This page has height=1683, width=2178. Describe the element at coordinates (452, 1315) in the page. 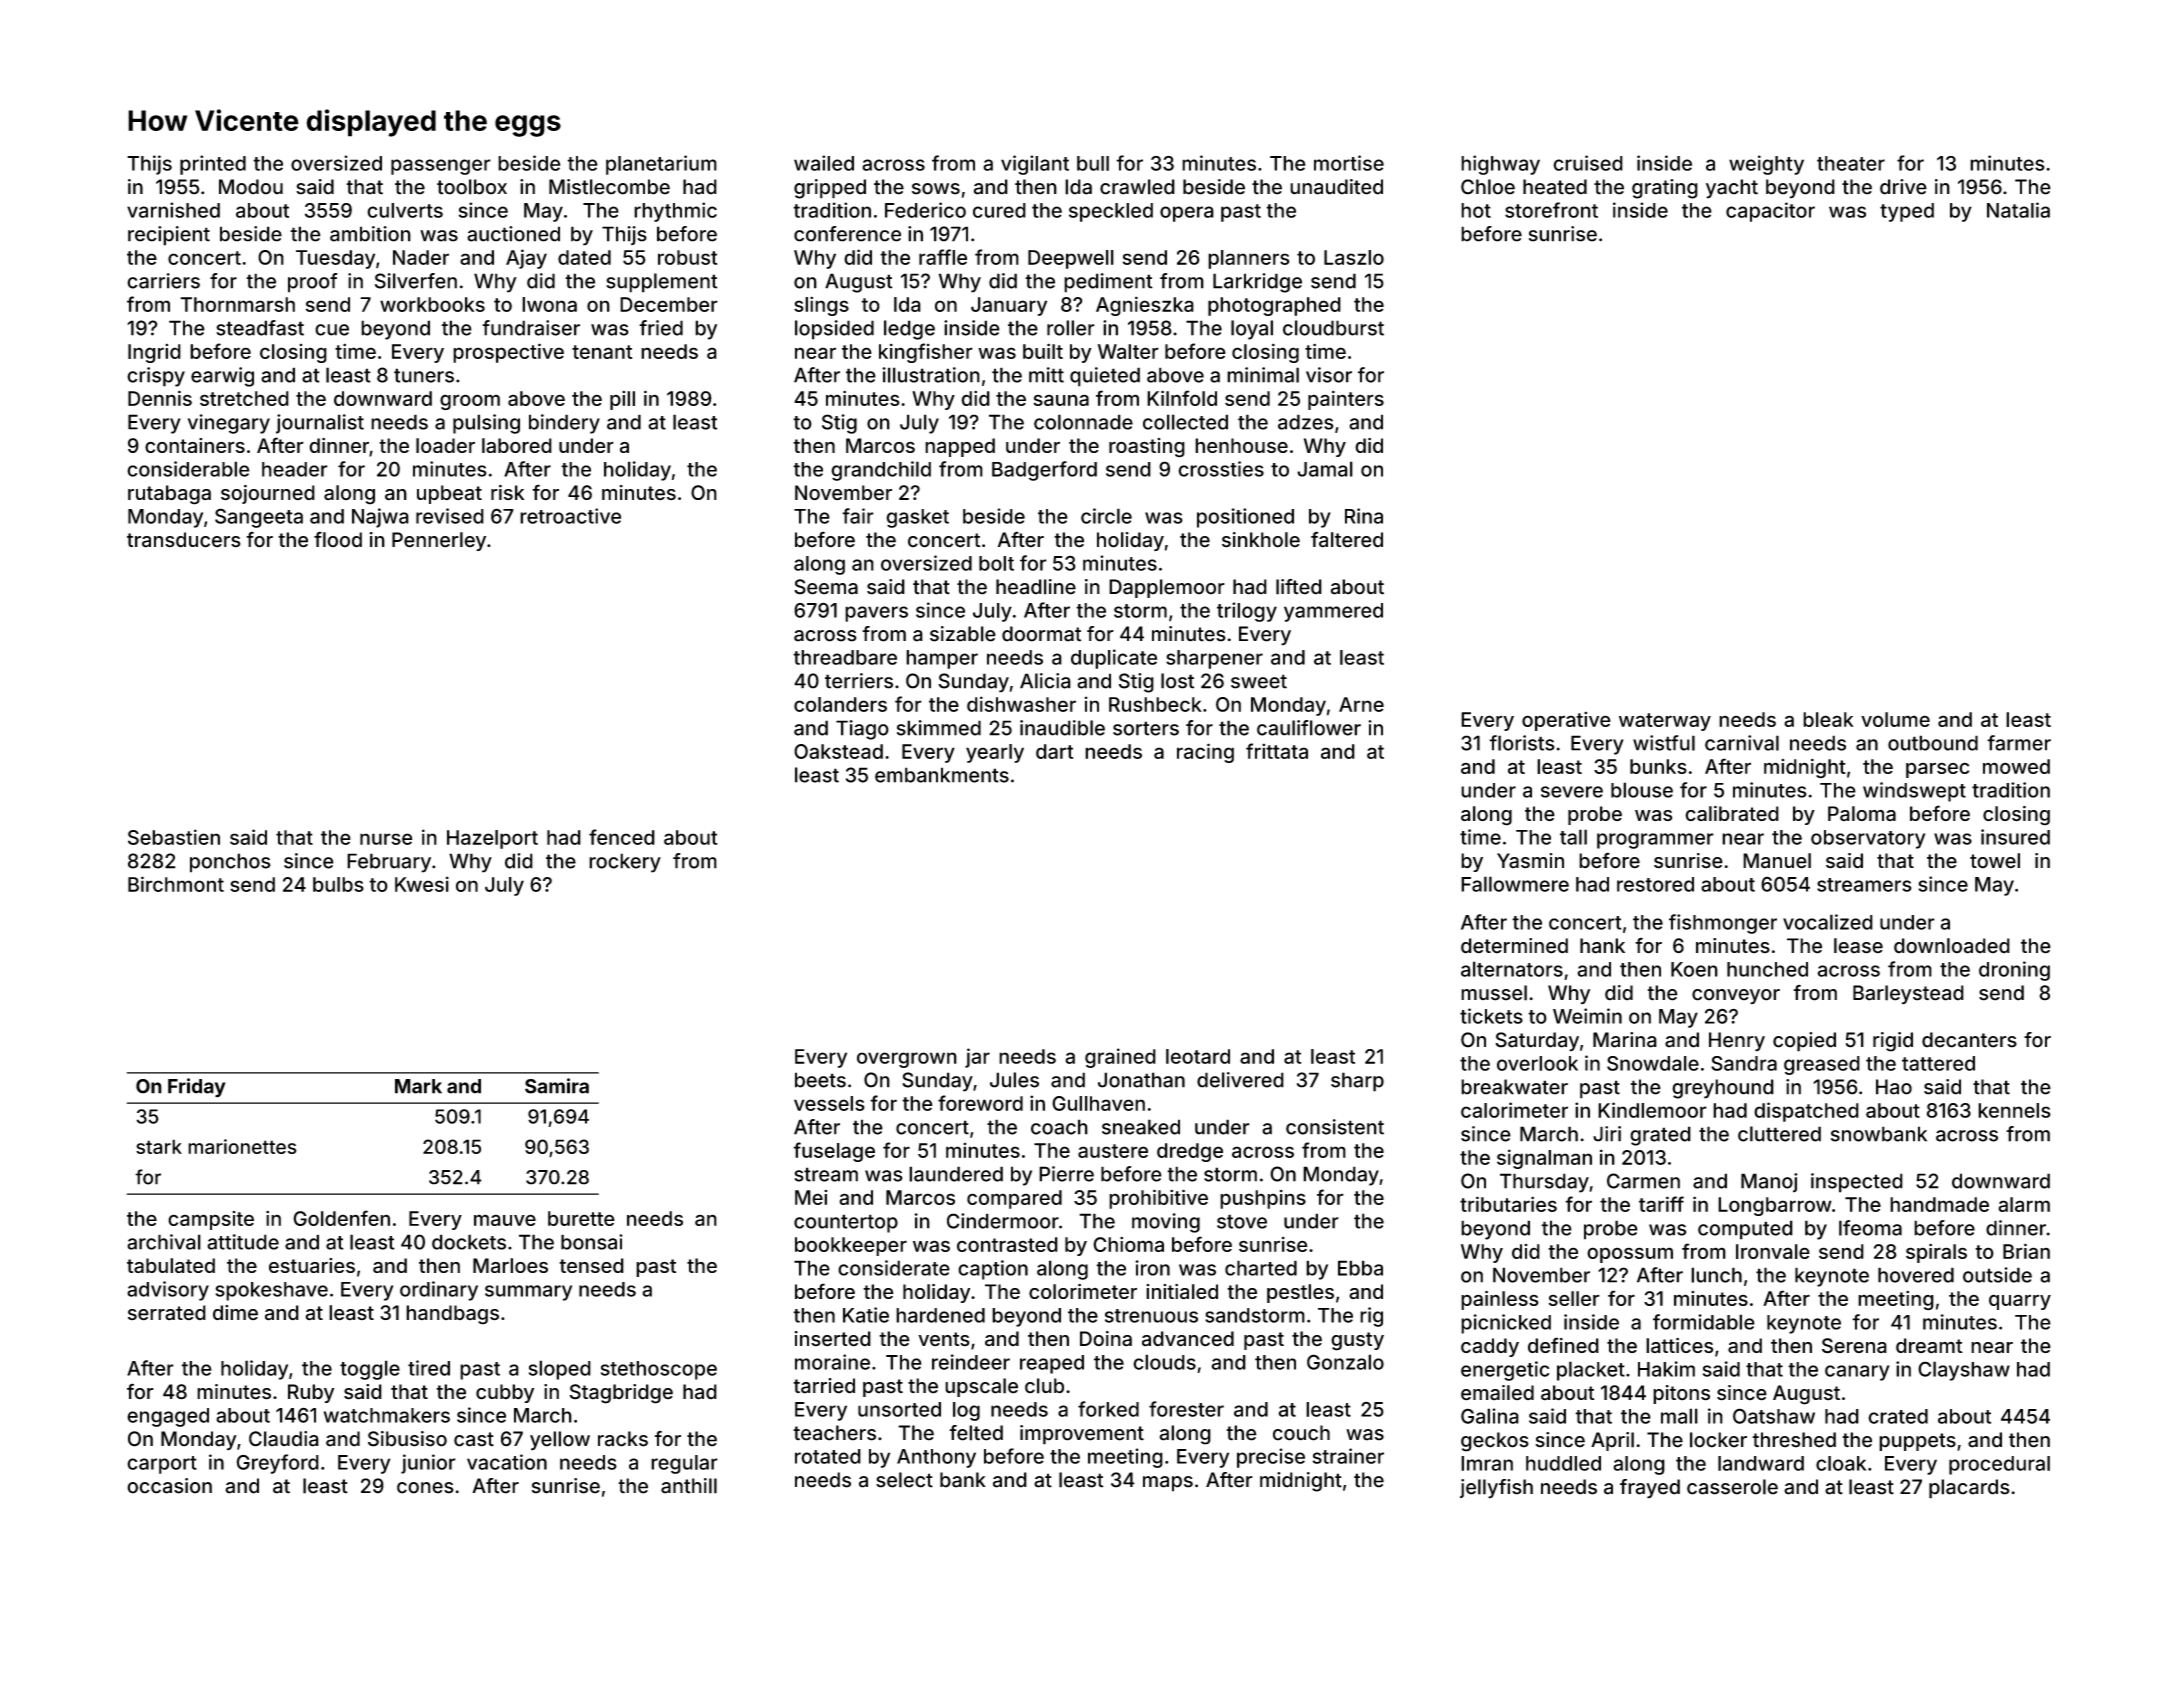

I see `handbags` at that location.
